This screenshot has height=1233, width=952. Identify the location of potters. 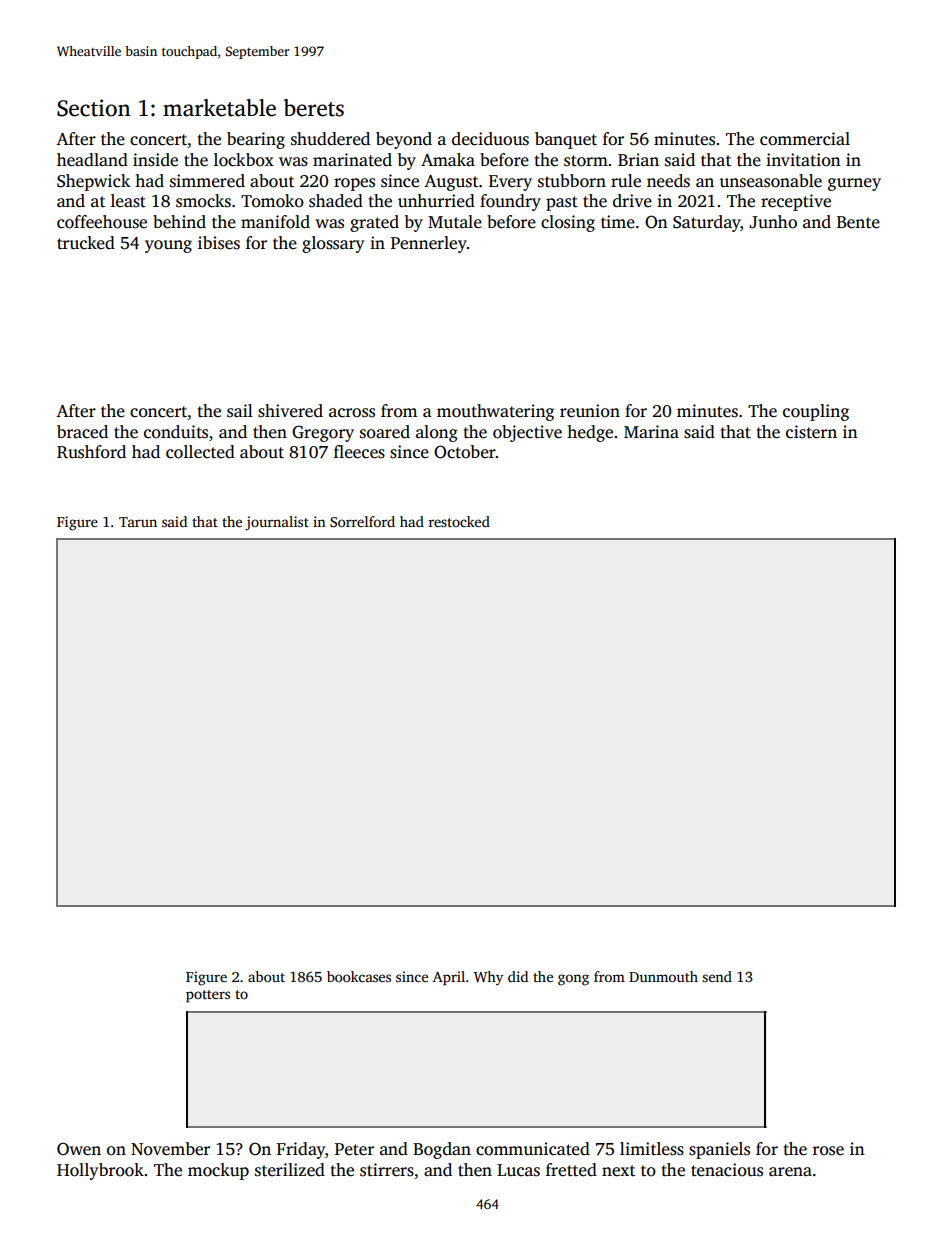
(208, 996).
